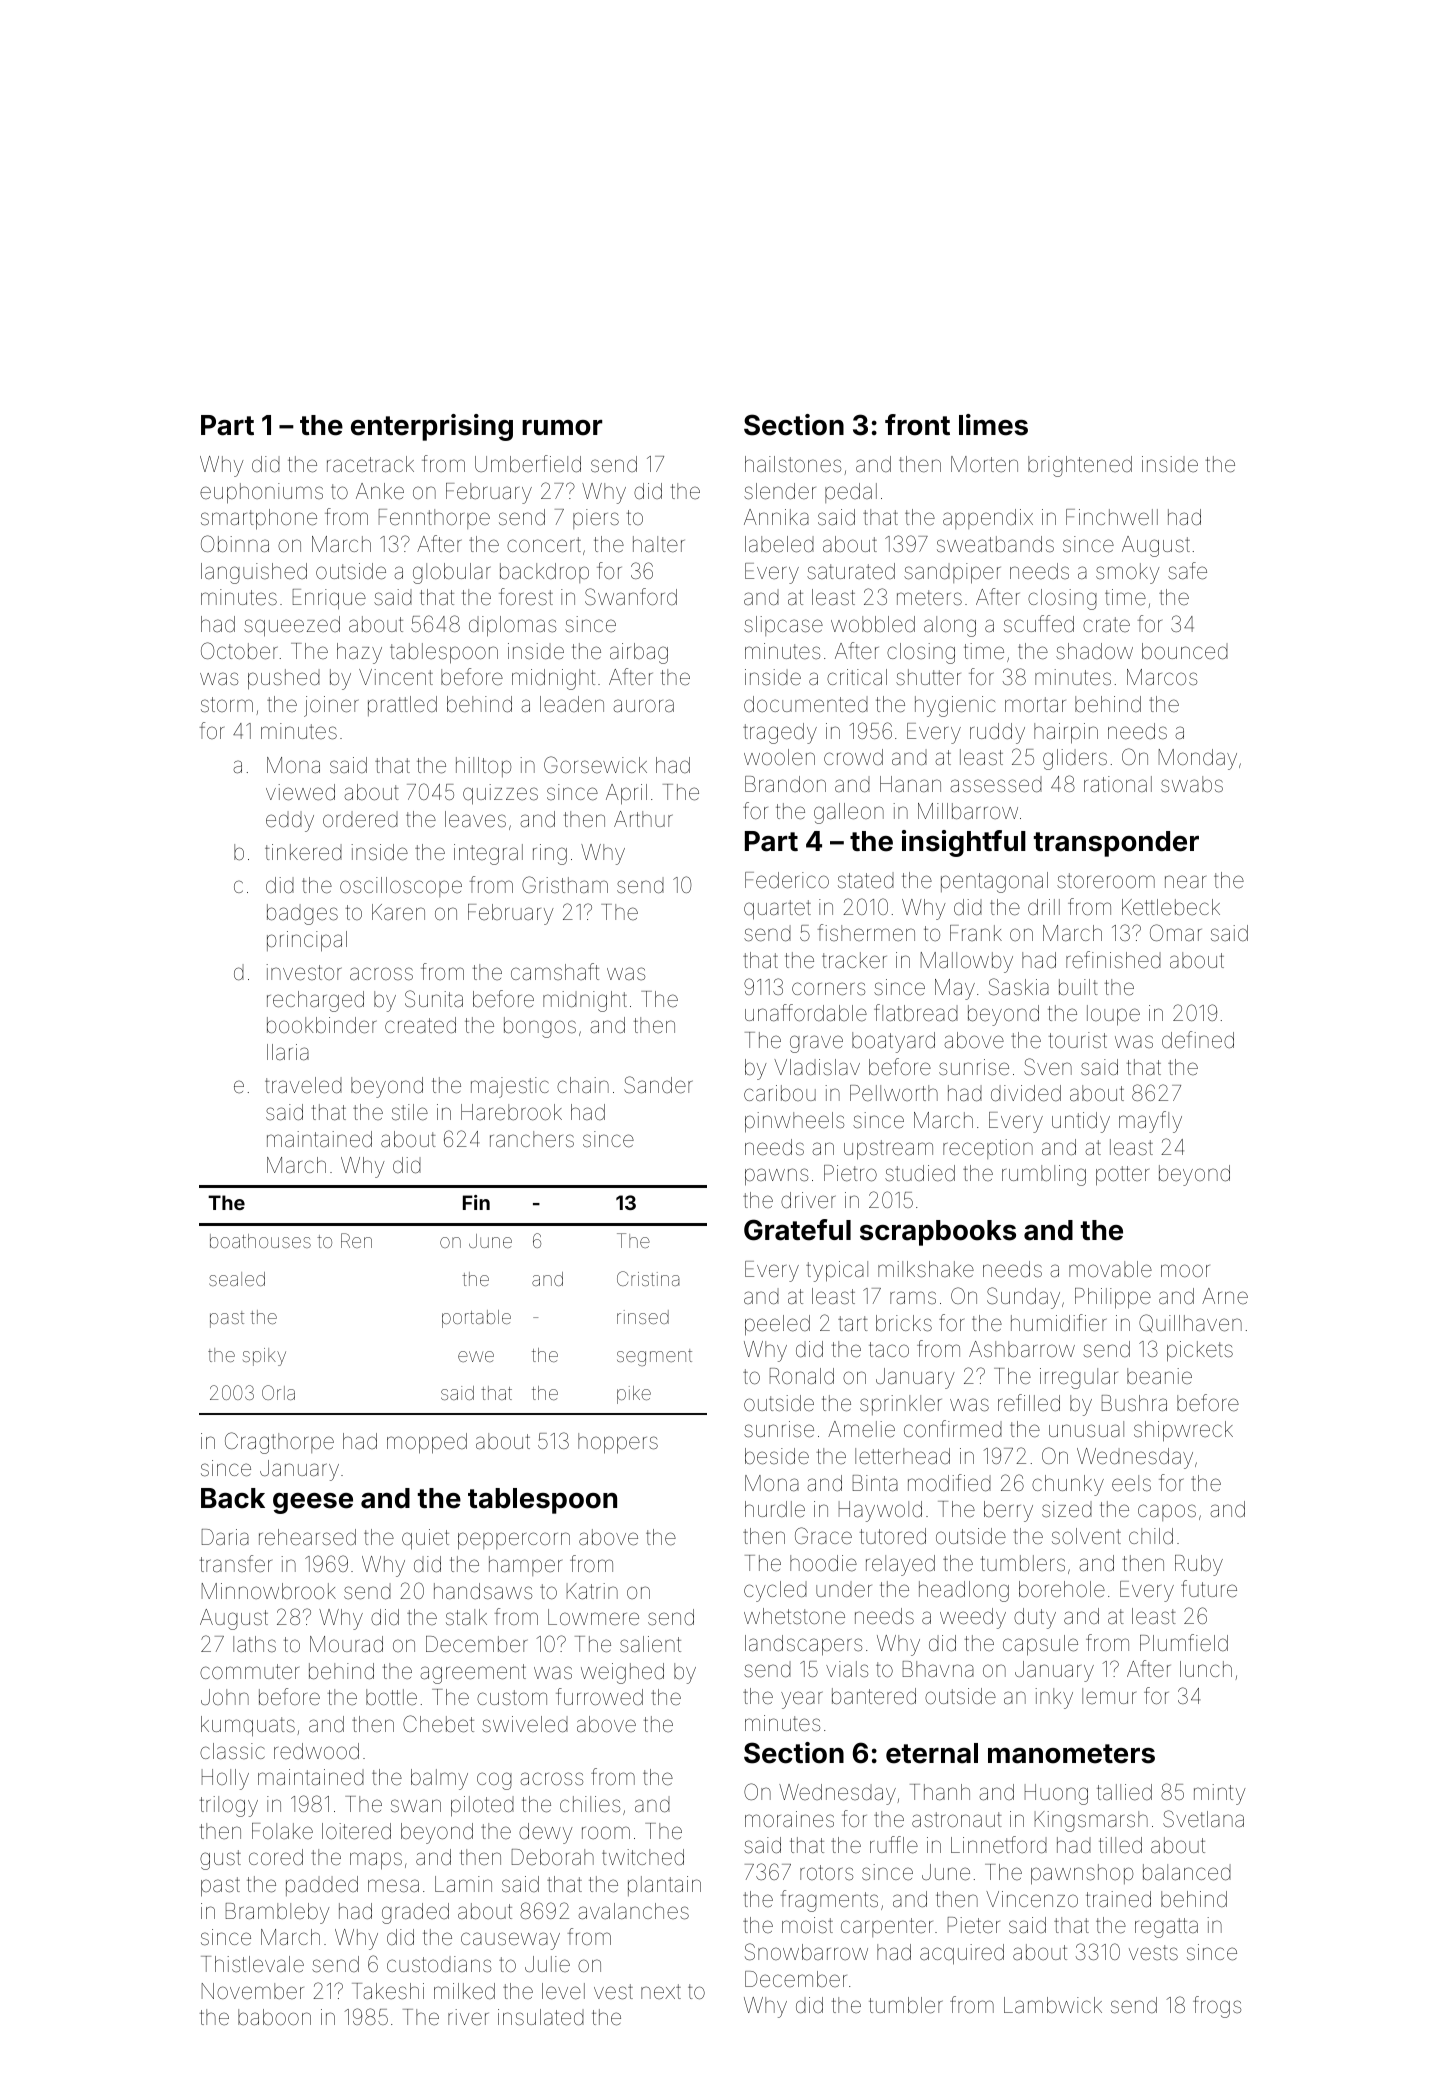  Describe the element at coordinates (1106, 624) in the screenshot. I see `crate` at that location.
